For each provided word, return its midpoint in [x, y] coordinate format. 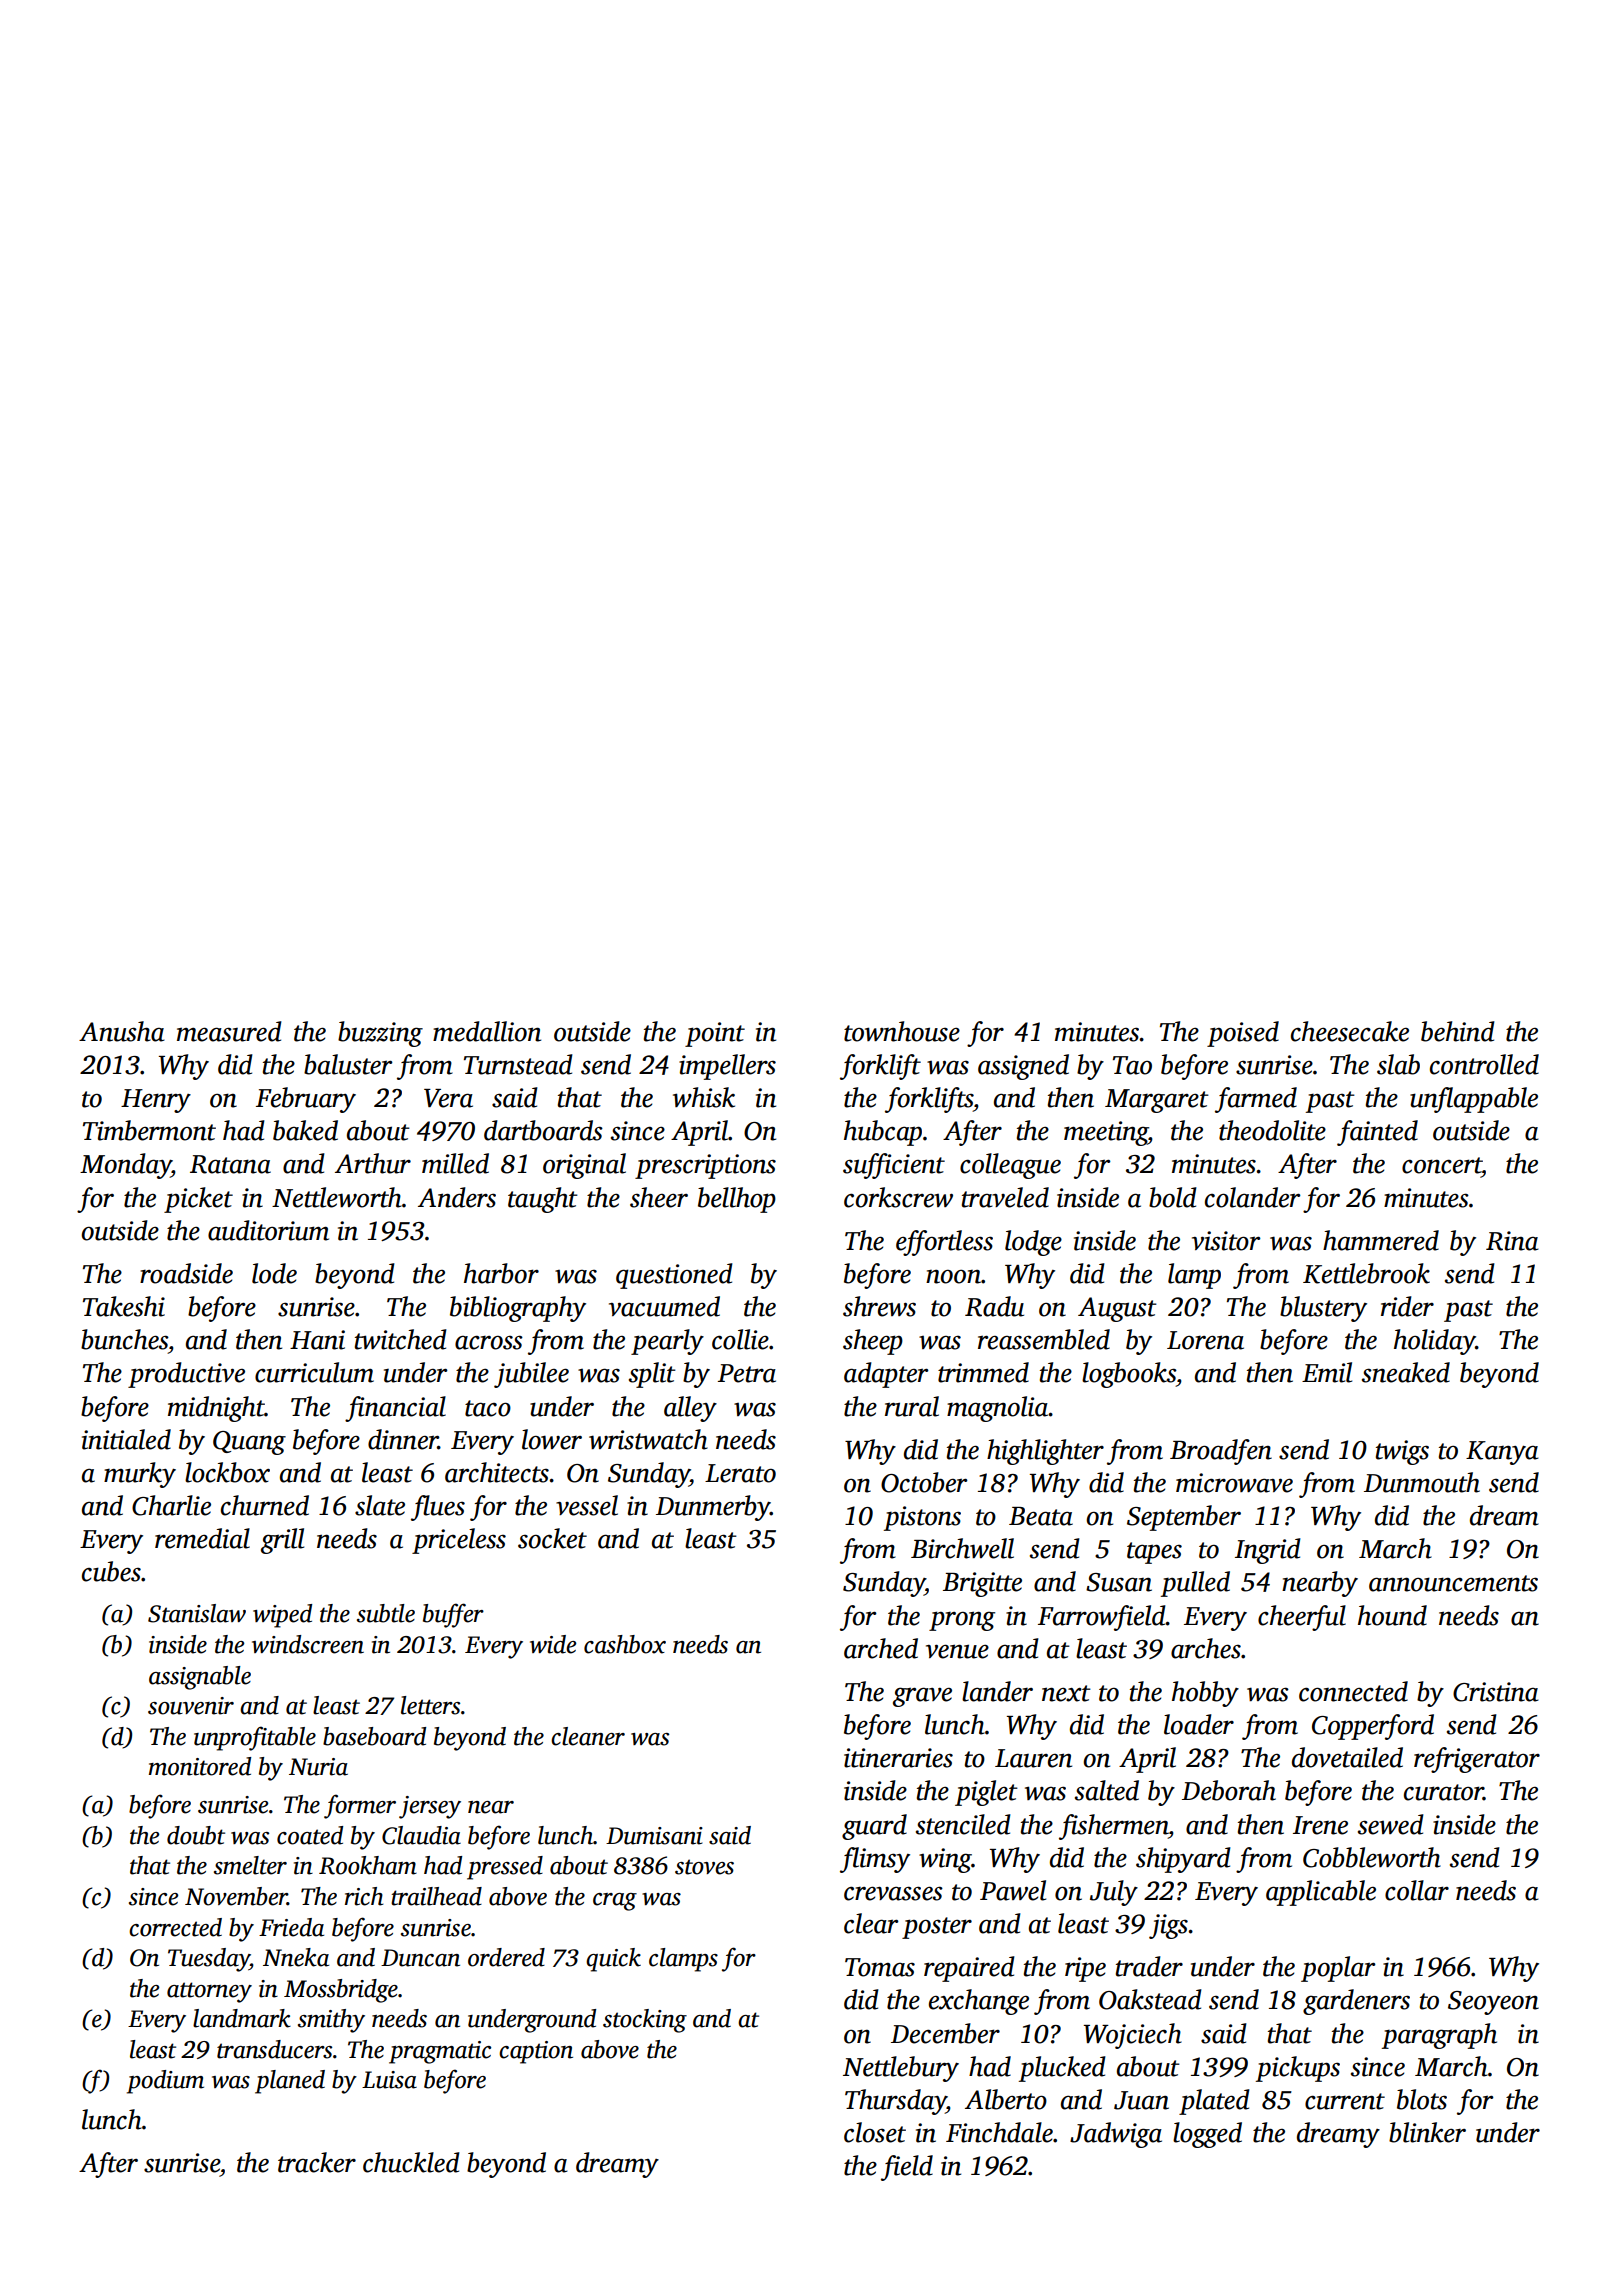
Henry [156, 1101]
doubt [196, 1835]
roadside [186, 1273]
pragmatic [440, 2052]
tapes [1154, 1553]
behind [1458, 1031]
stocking [645, 2021]
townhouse [902, 1031]
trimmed [983, 1372]
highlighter [1045, 1452]
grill [282, 1541]
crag [615, 1902]
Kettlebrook [1366, 1273]
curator [1443, 1792]
